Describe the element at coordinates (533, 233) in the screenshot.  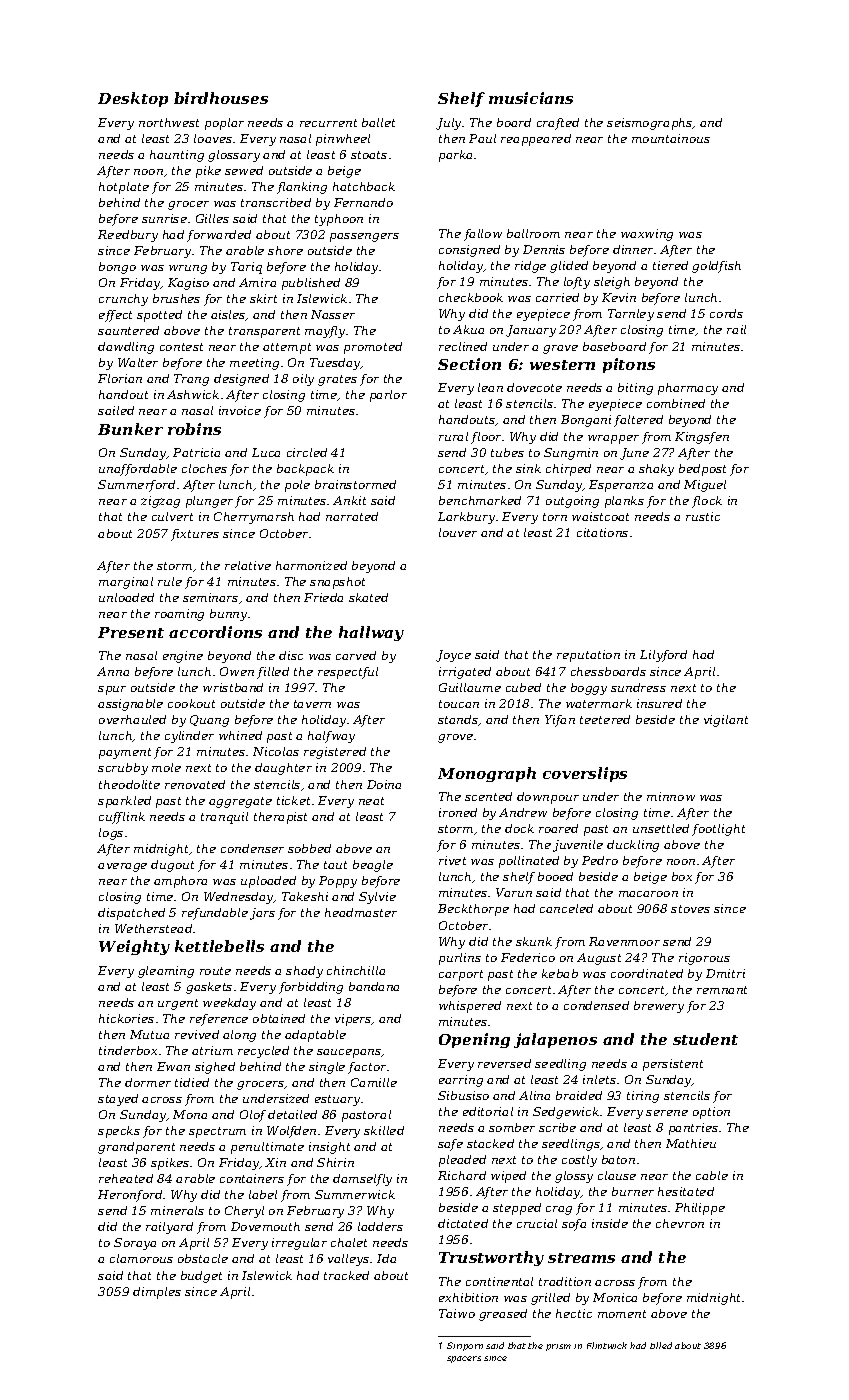
I see `ballroom` at that location.
